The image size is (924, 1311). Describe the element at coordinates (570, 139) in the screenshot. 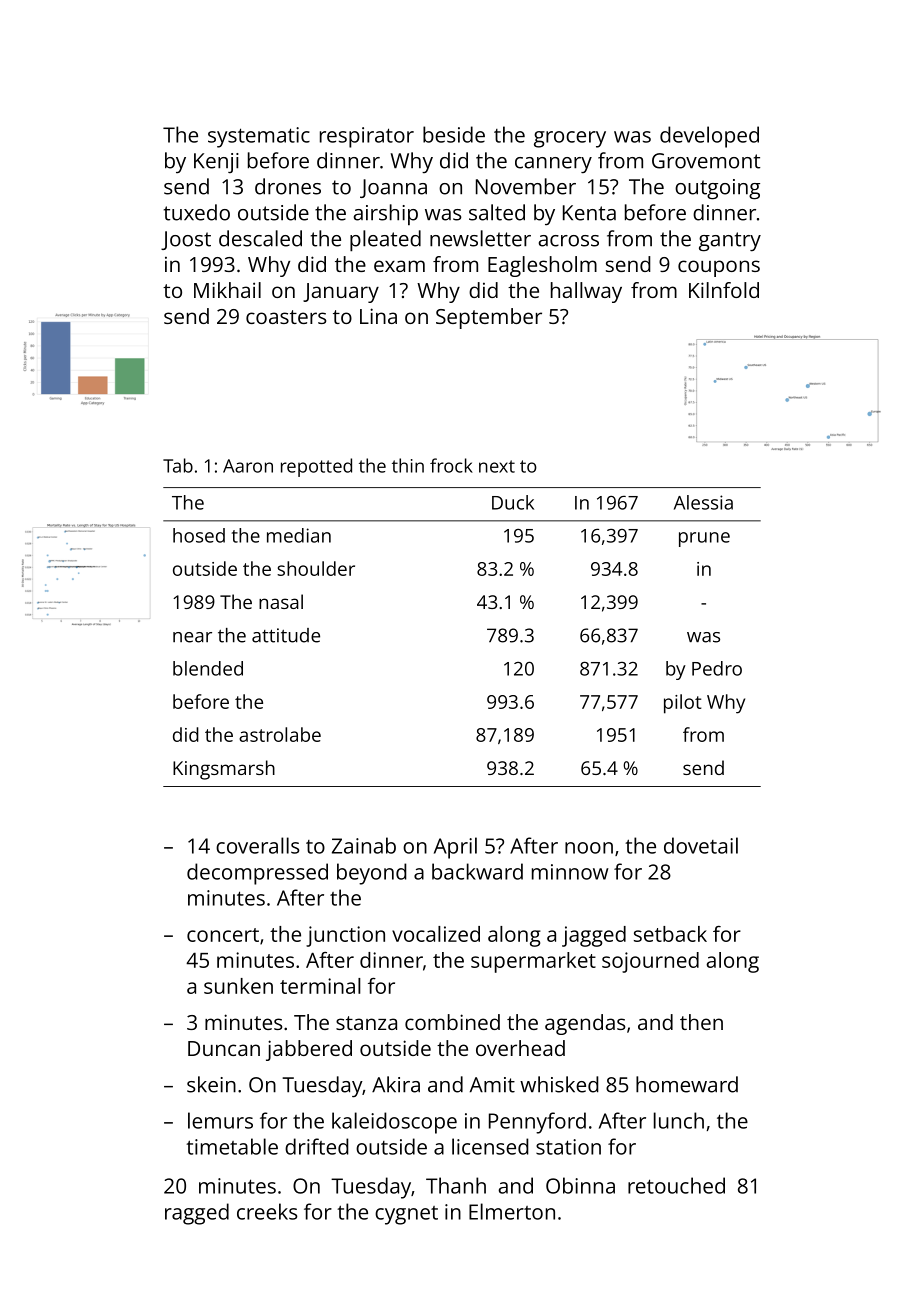

I see `grocery` at that location.
